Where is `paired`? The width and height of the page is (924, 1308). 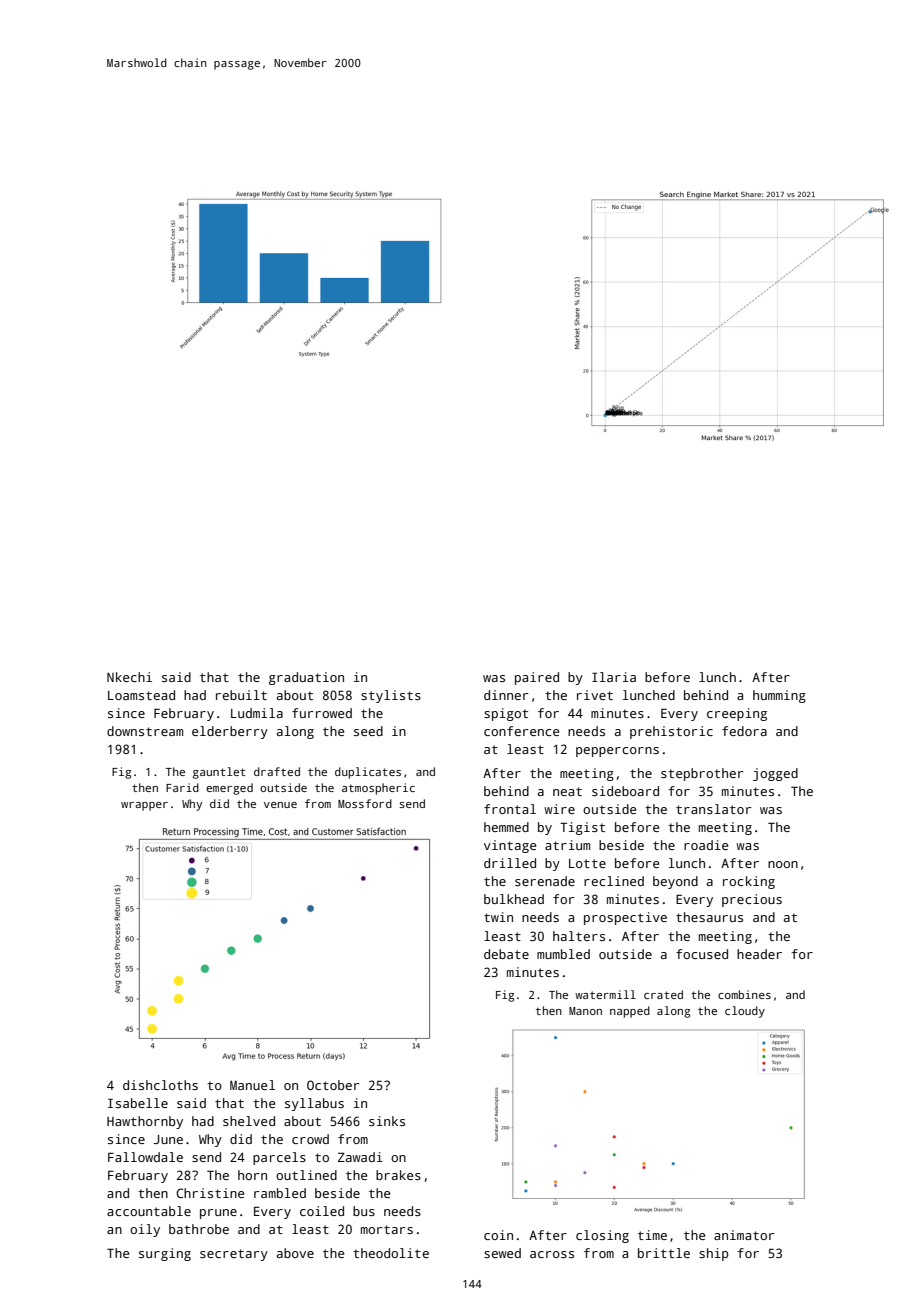 paired is located at coordinates (537, 678).
